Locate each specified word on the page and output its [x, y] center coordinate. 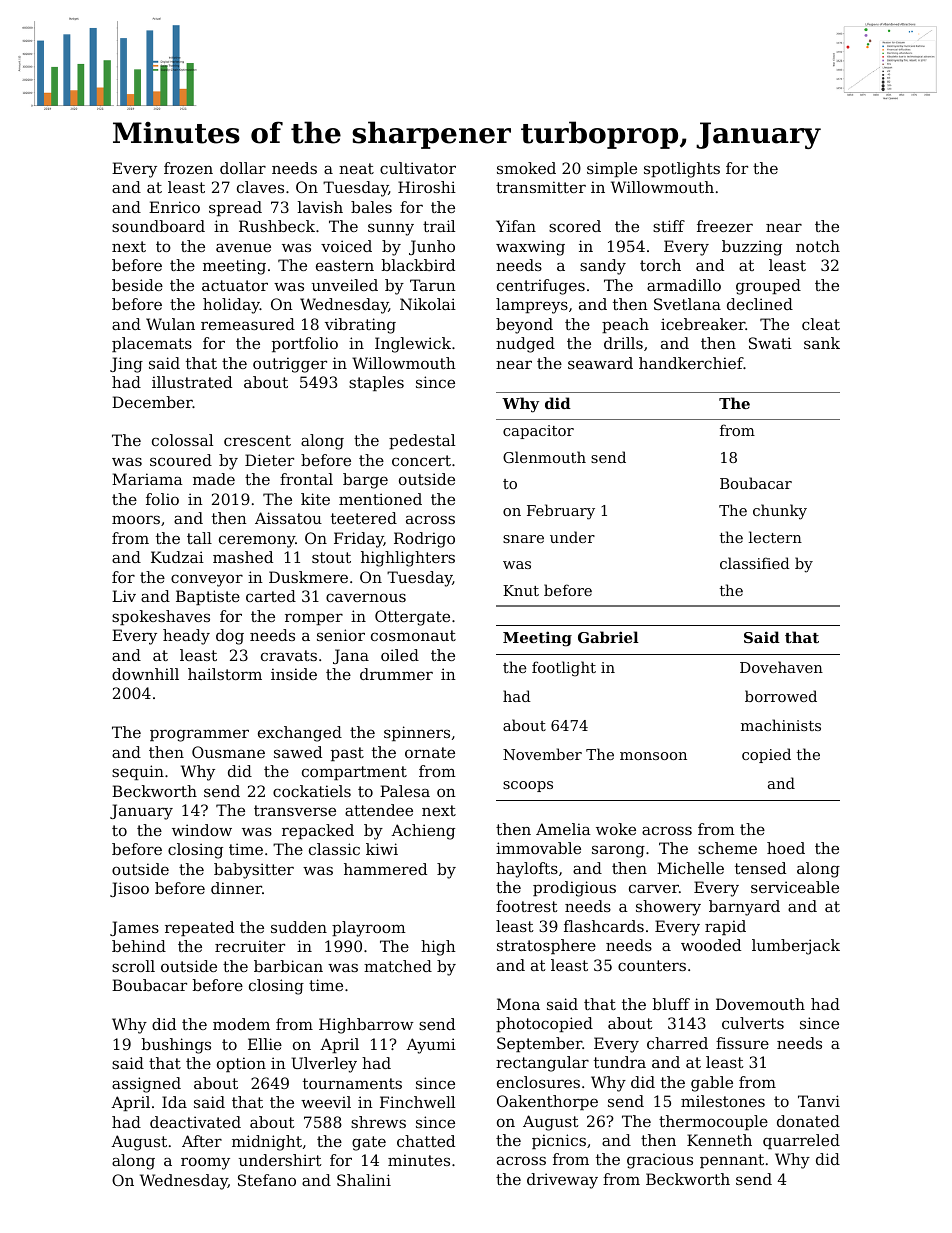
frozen [188, 168]
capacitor [538, 432]
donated [808, 1121]
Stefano [267, 1180]
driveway [562, 1181]
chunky [780, 512]
